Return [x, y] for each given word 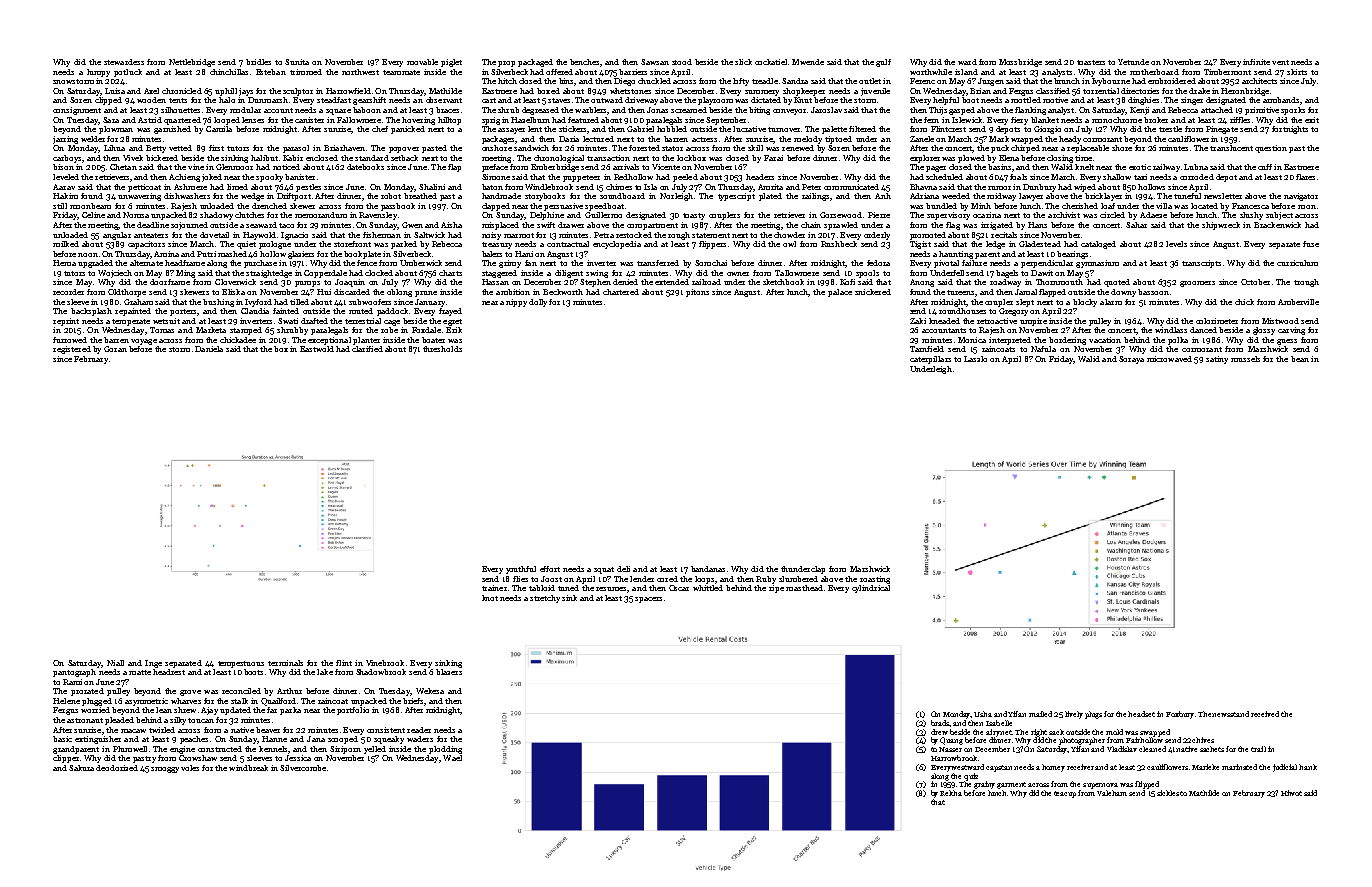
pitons [697, 293]
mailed [1040, 714]
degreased [540, 111]
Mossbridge [1020, 63]
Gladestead [1040, 244]
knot [490, 598]
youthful [521, 570]
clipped [108, 101]
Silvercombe [303, 768]
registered [72, 350]
